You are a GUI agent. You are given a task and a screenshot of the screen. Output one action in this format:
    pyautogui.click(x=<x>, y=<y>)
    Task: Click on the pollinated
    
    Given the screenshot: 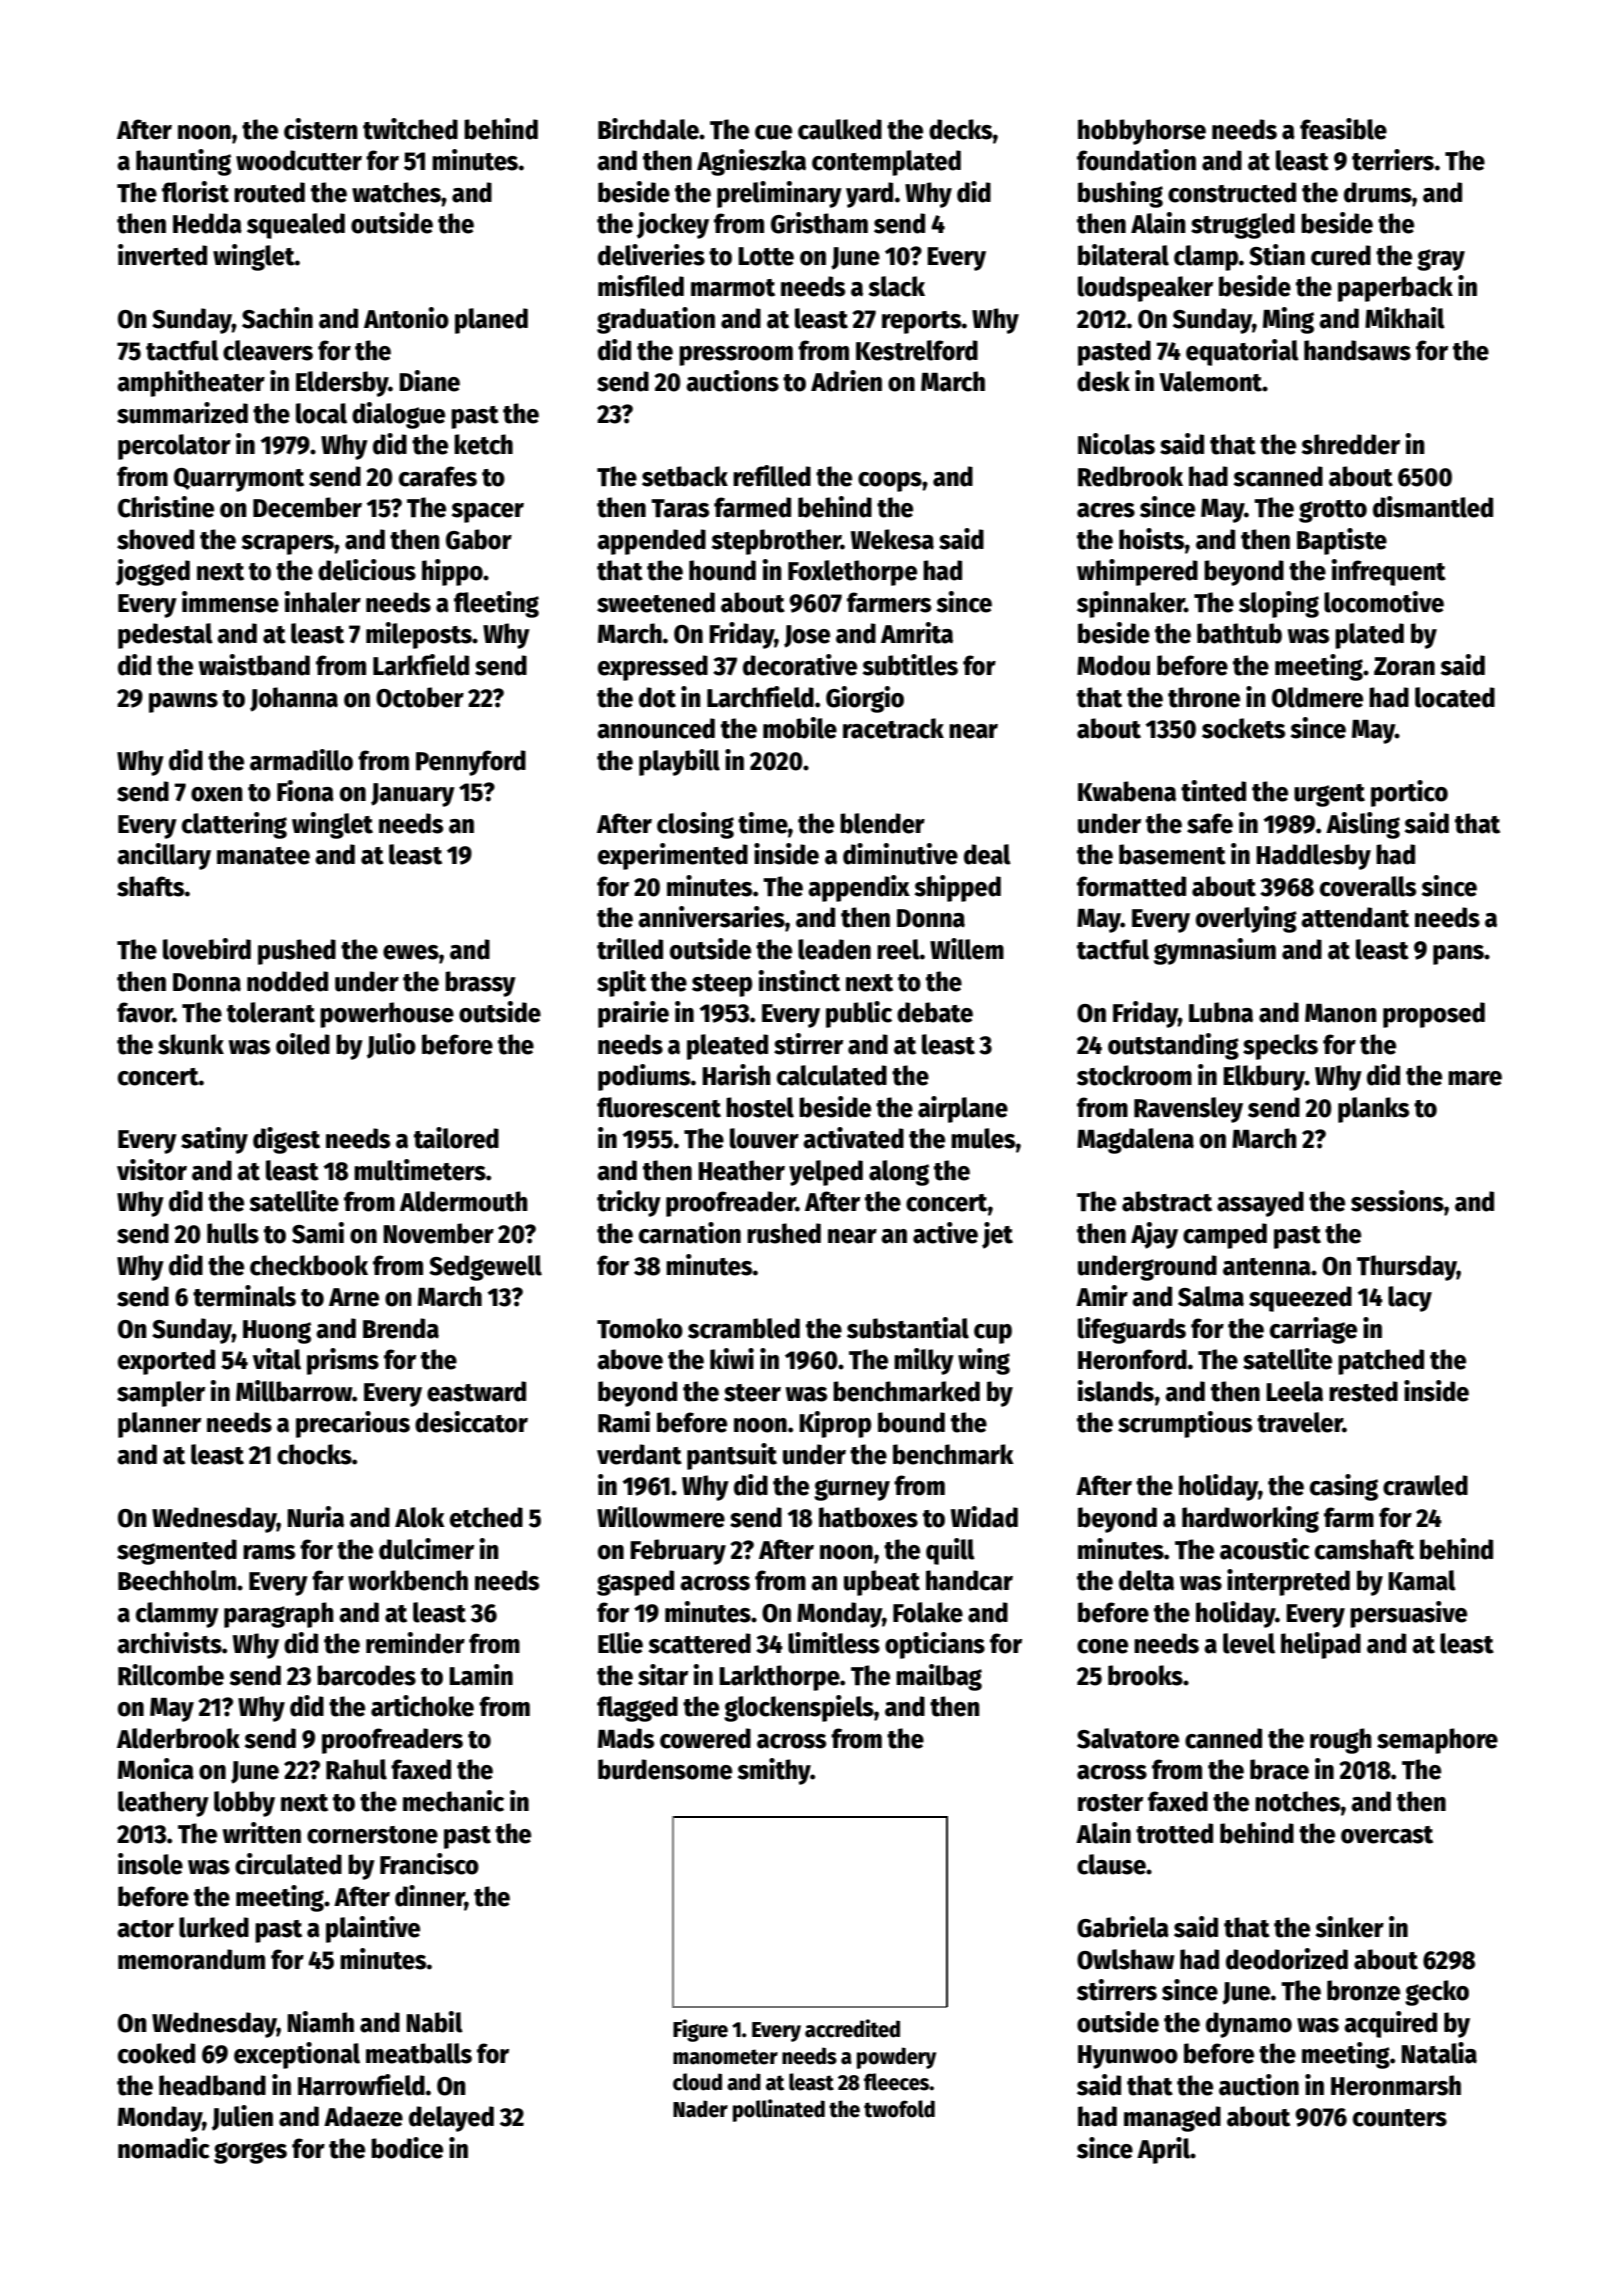 What is the action you would take?
    pyautogui.click(x=779, y=2110)
